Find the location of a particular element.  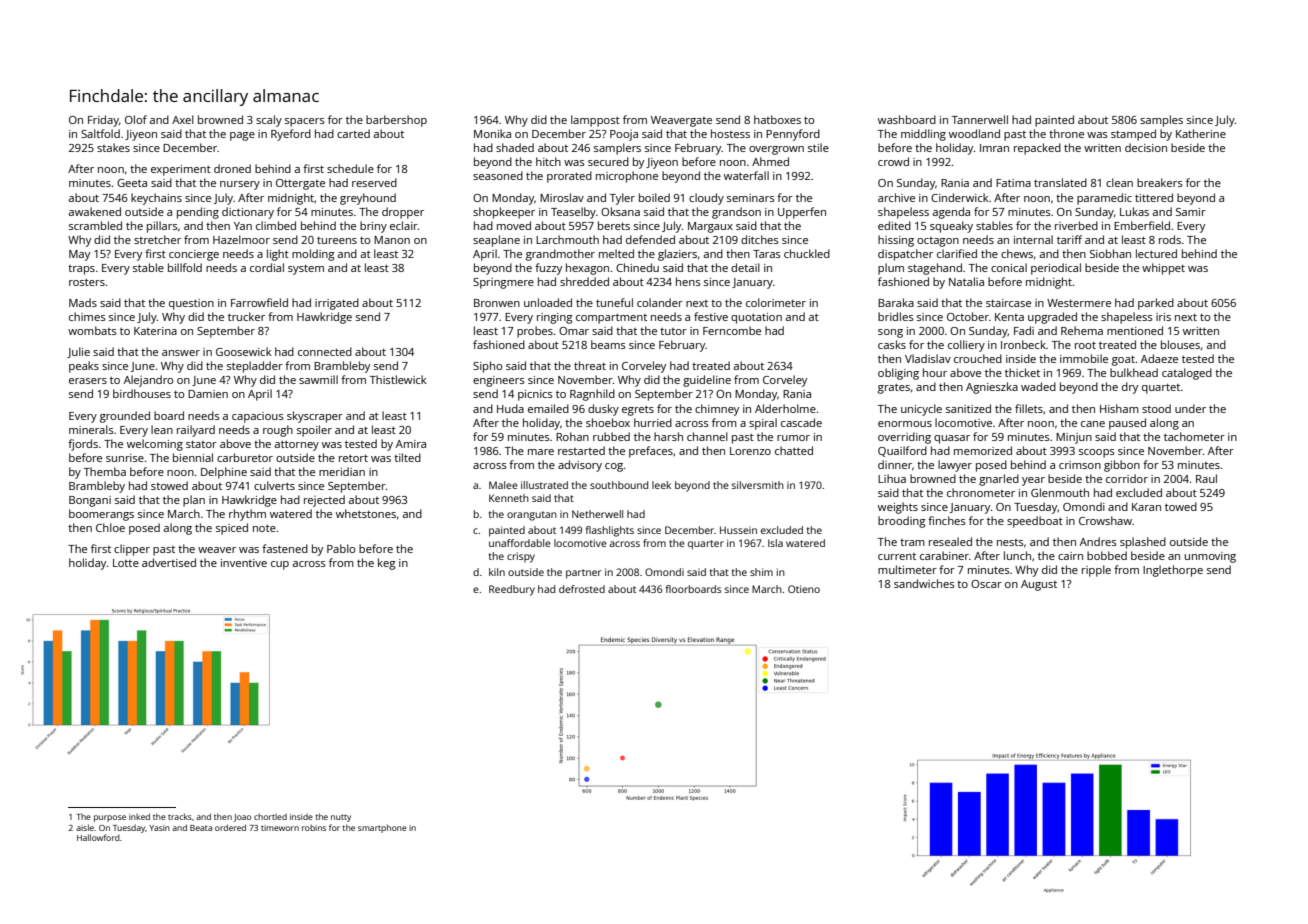

hatboxes is located at coordinates (777, 119).
